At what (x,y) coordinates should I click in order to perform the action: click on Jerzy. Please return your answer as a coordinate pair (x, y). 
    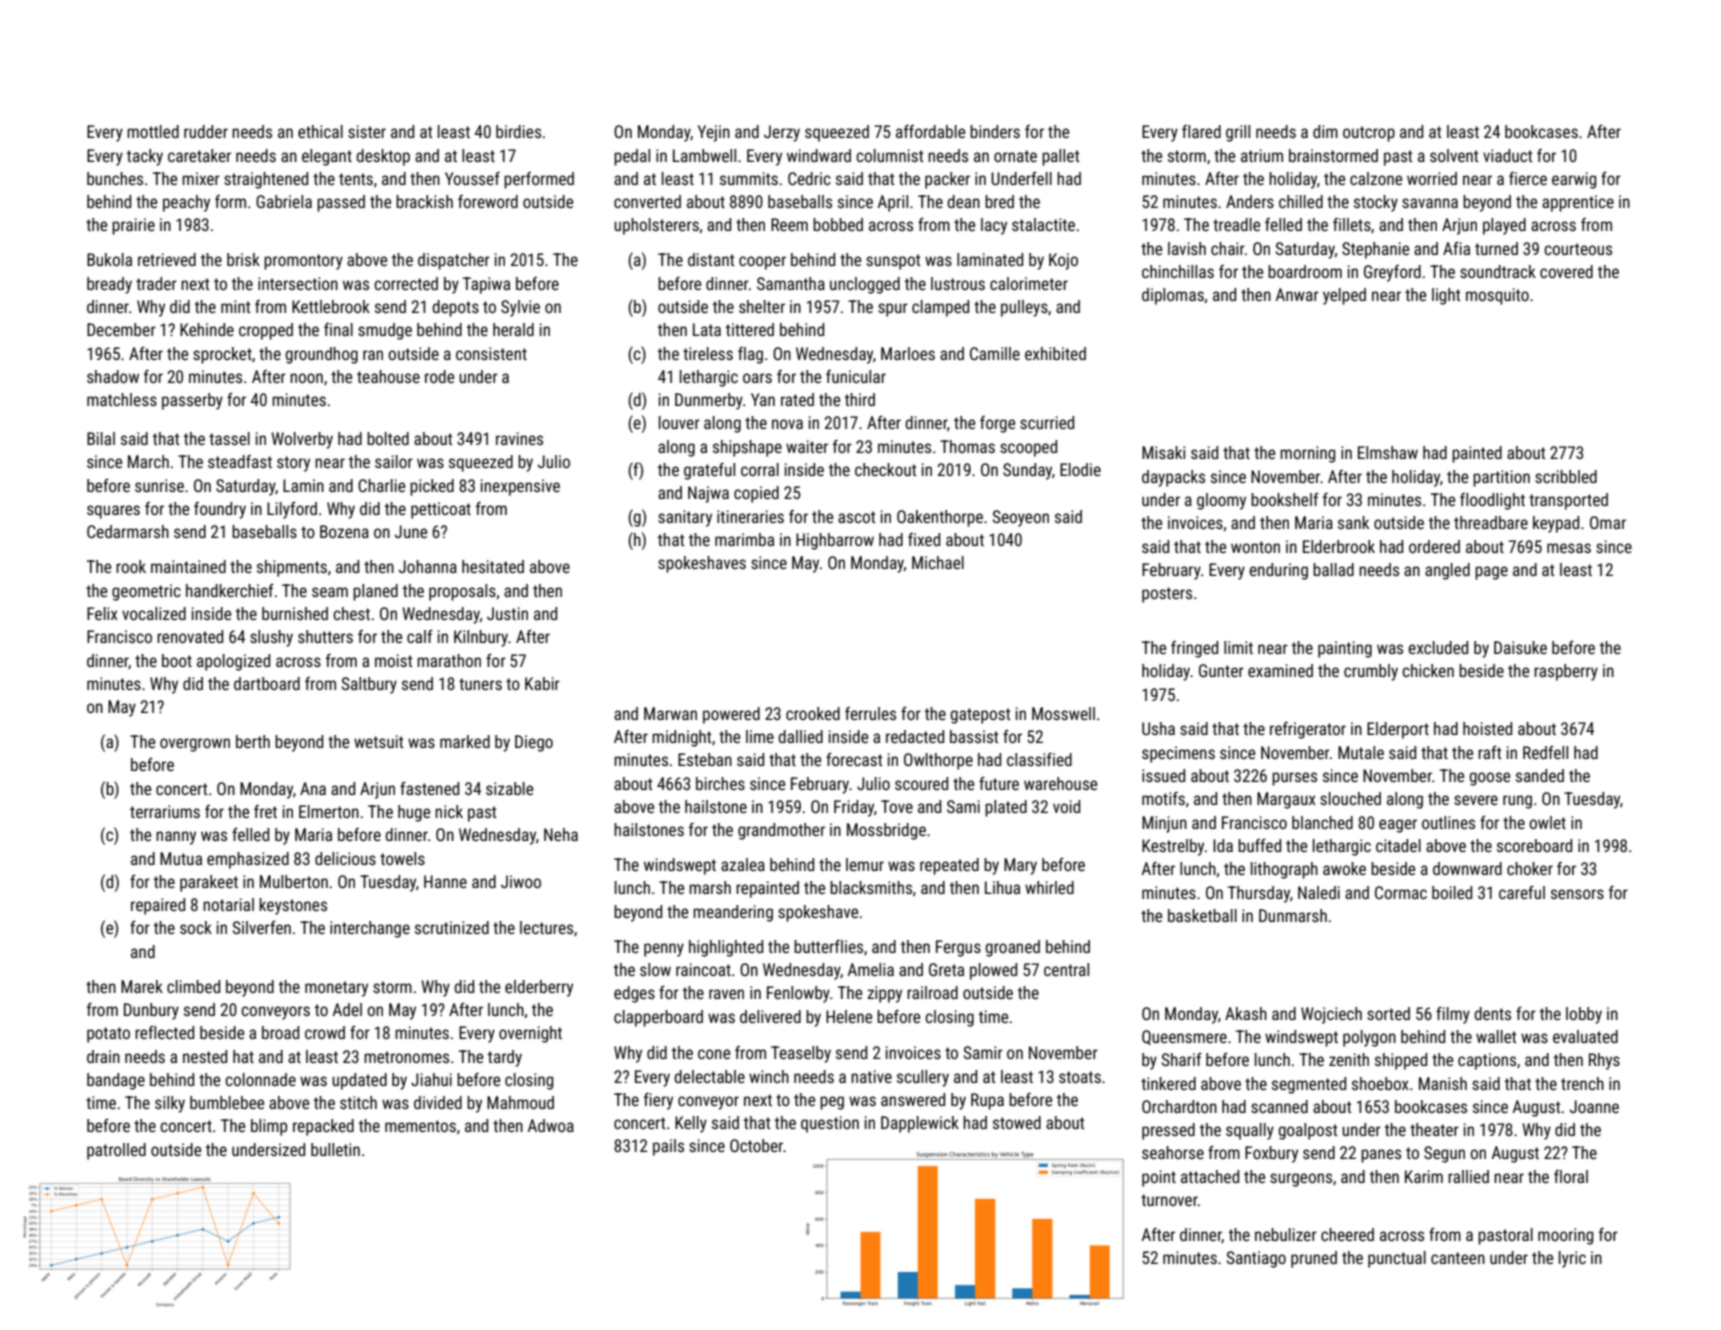
    Looking at the image, I should click on (782, 133).
